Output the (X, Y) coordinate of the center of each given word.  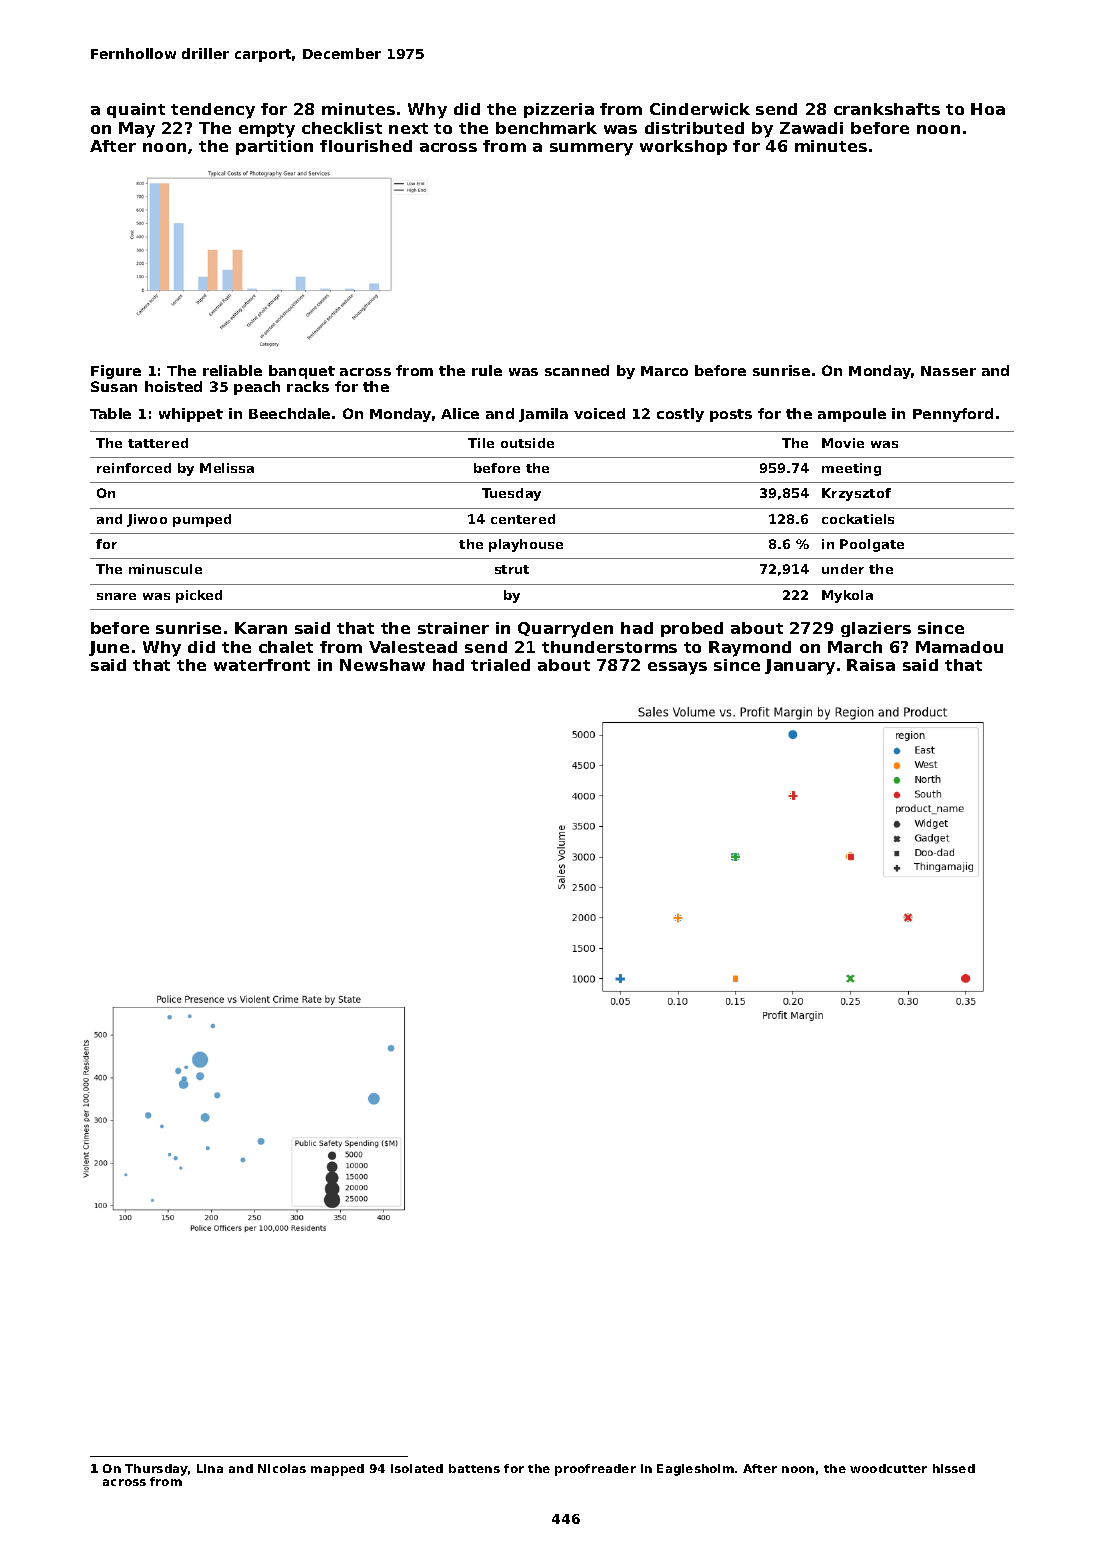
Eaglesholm (695, 1470)
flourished (366, 146)
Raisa (871, 665)
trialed (500, 665)
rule (487, 370)
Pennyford (953, 415)
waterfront (262, 665)
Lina (210, 1468)
